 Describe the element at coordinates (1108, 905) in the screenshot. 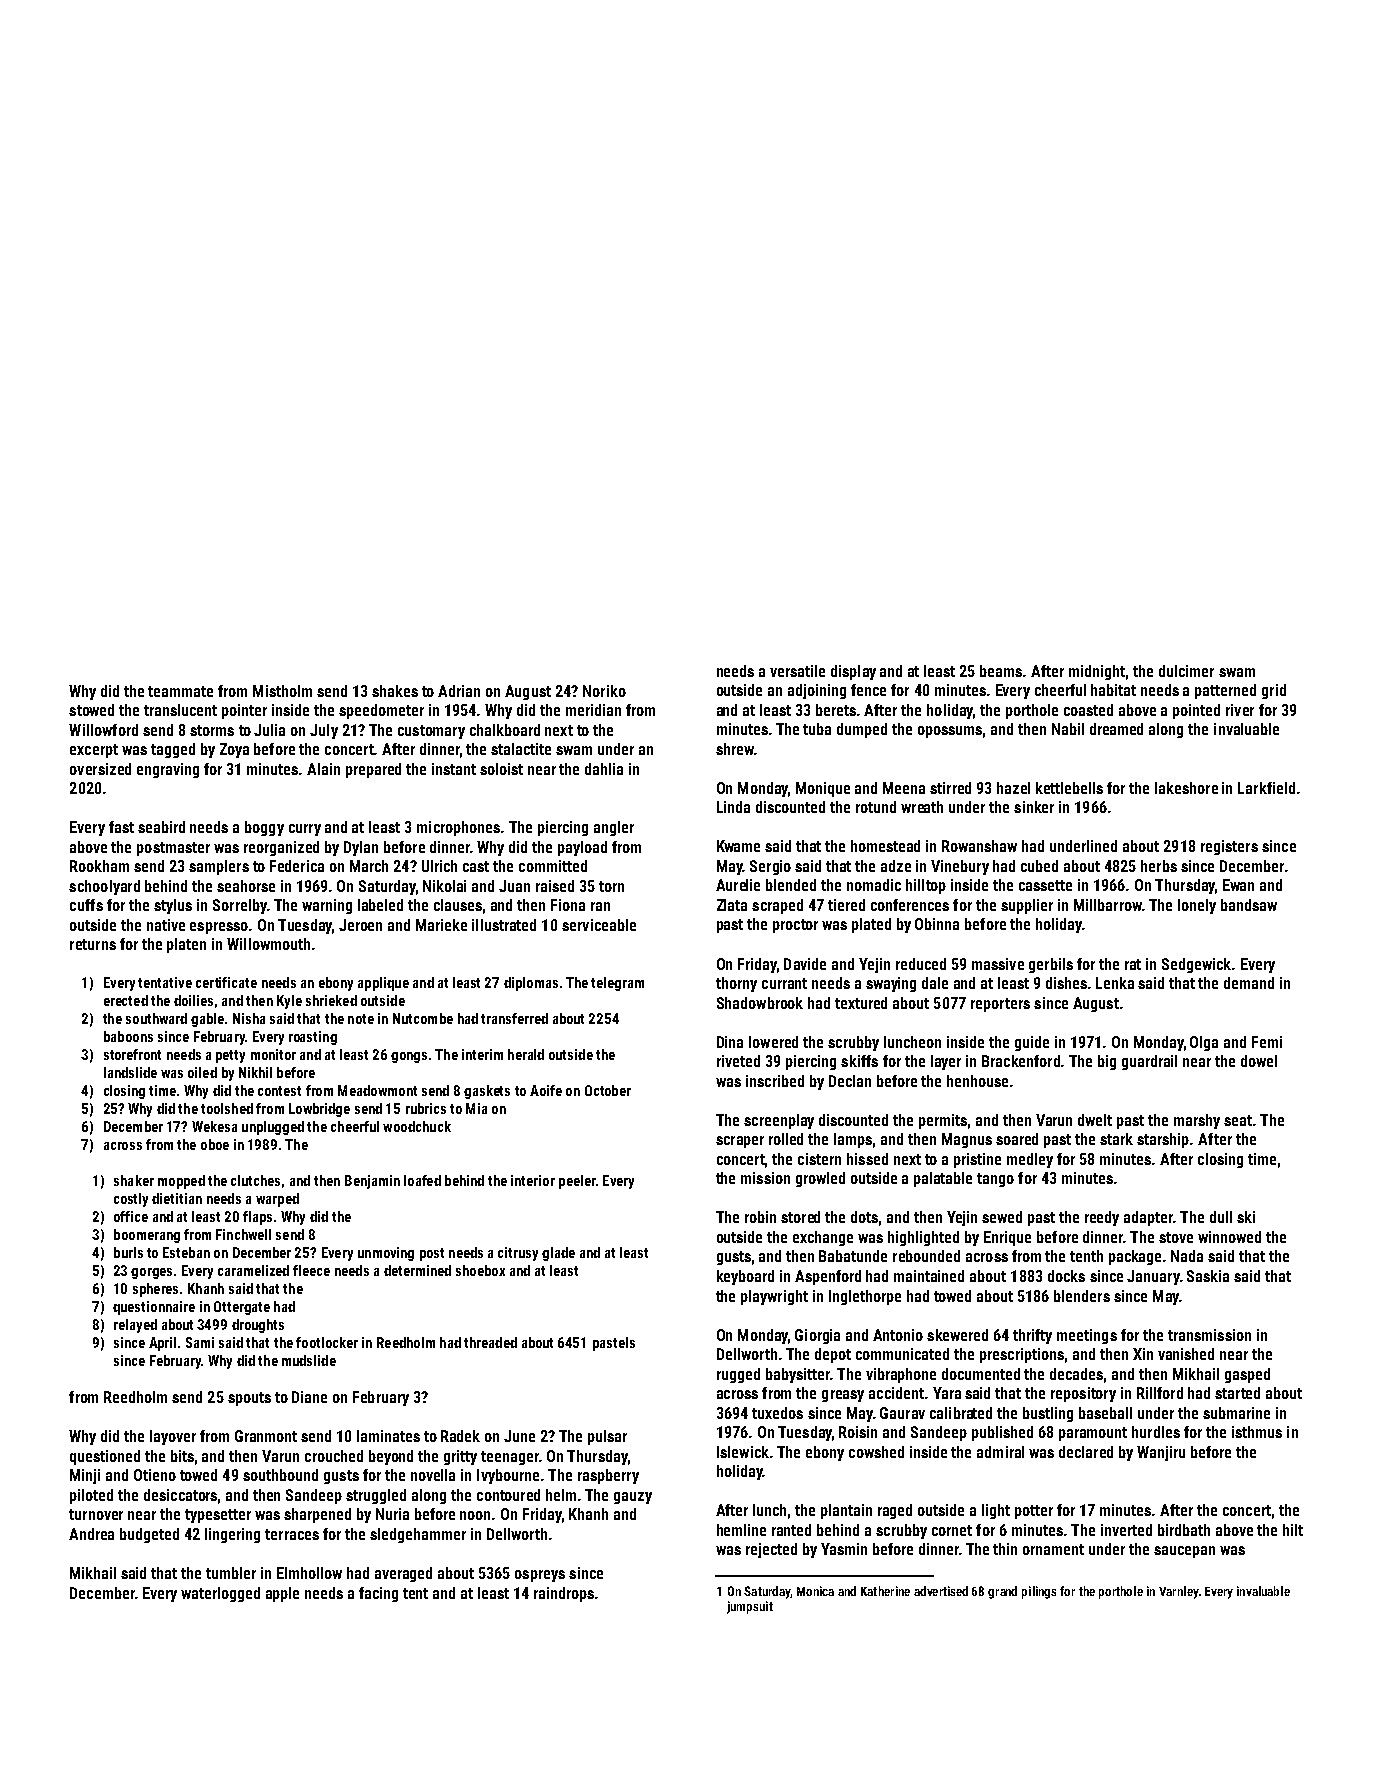

I see `Millbarrow` at that location.
